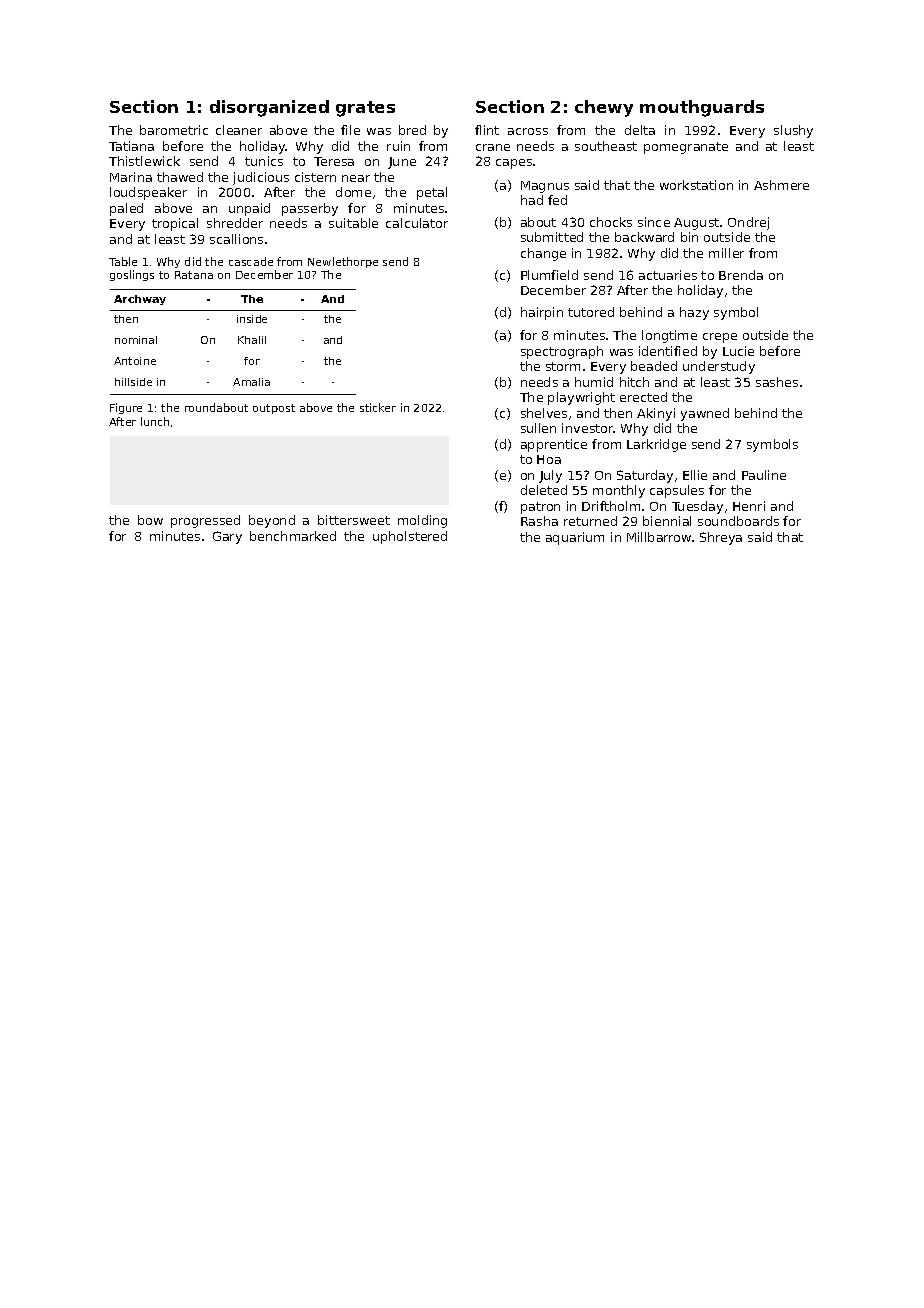 The height and width of the screenshot is (1308, 924). What do you see at coordinates (575, 538) in the screenshot?
I see `aquarium` at bounding box center [575, 538].
